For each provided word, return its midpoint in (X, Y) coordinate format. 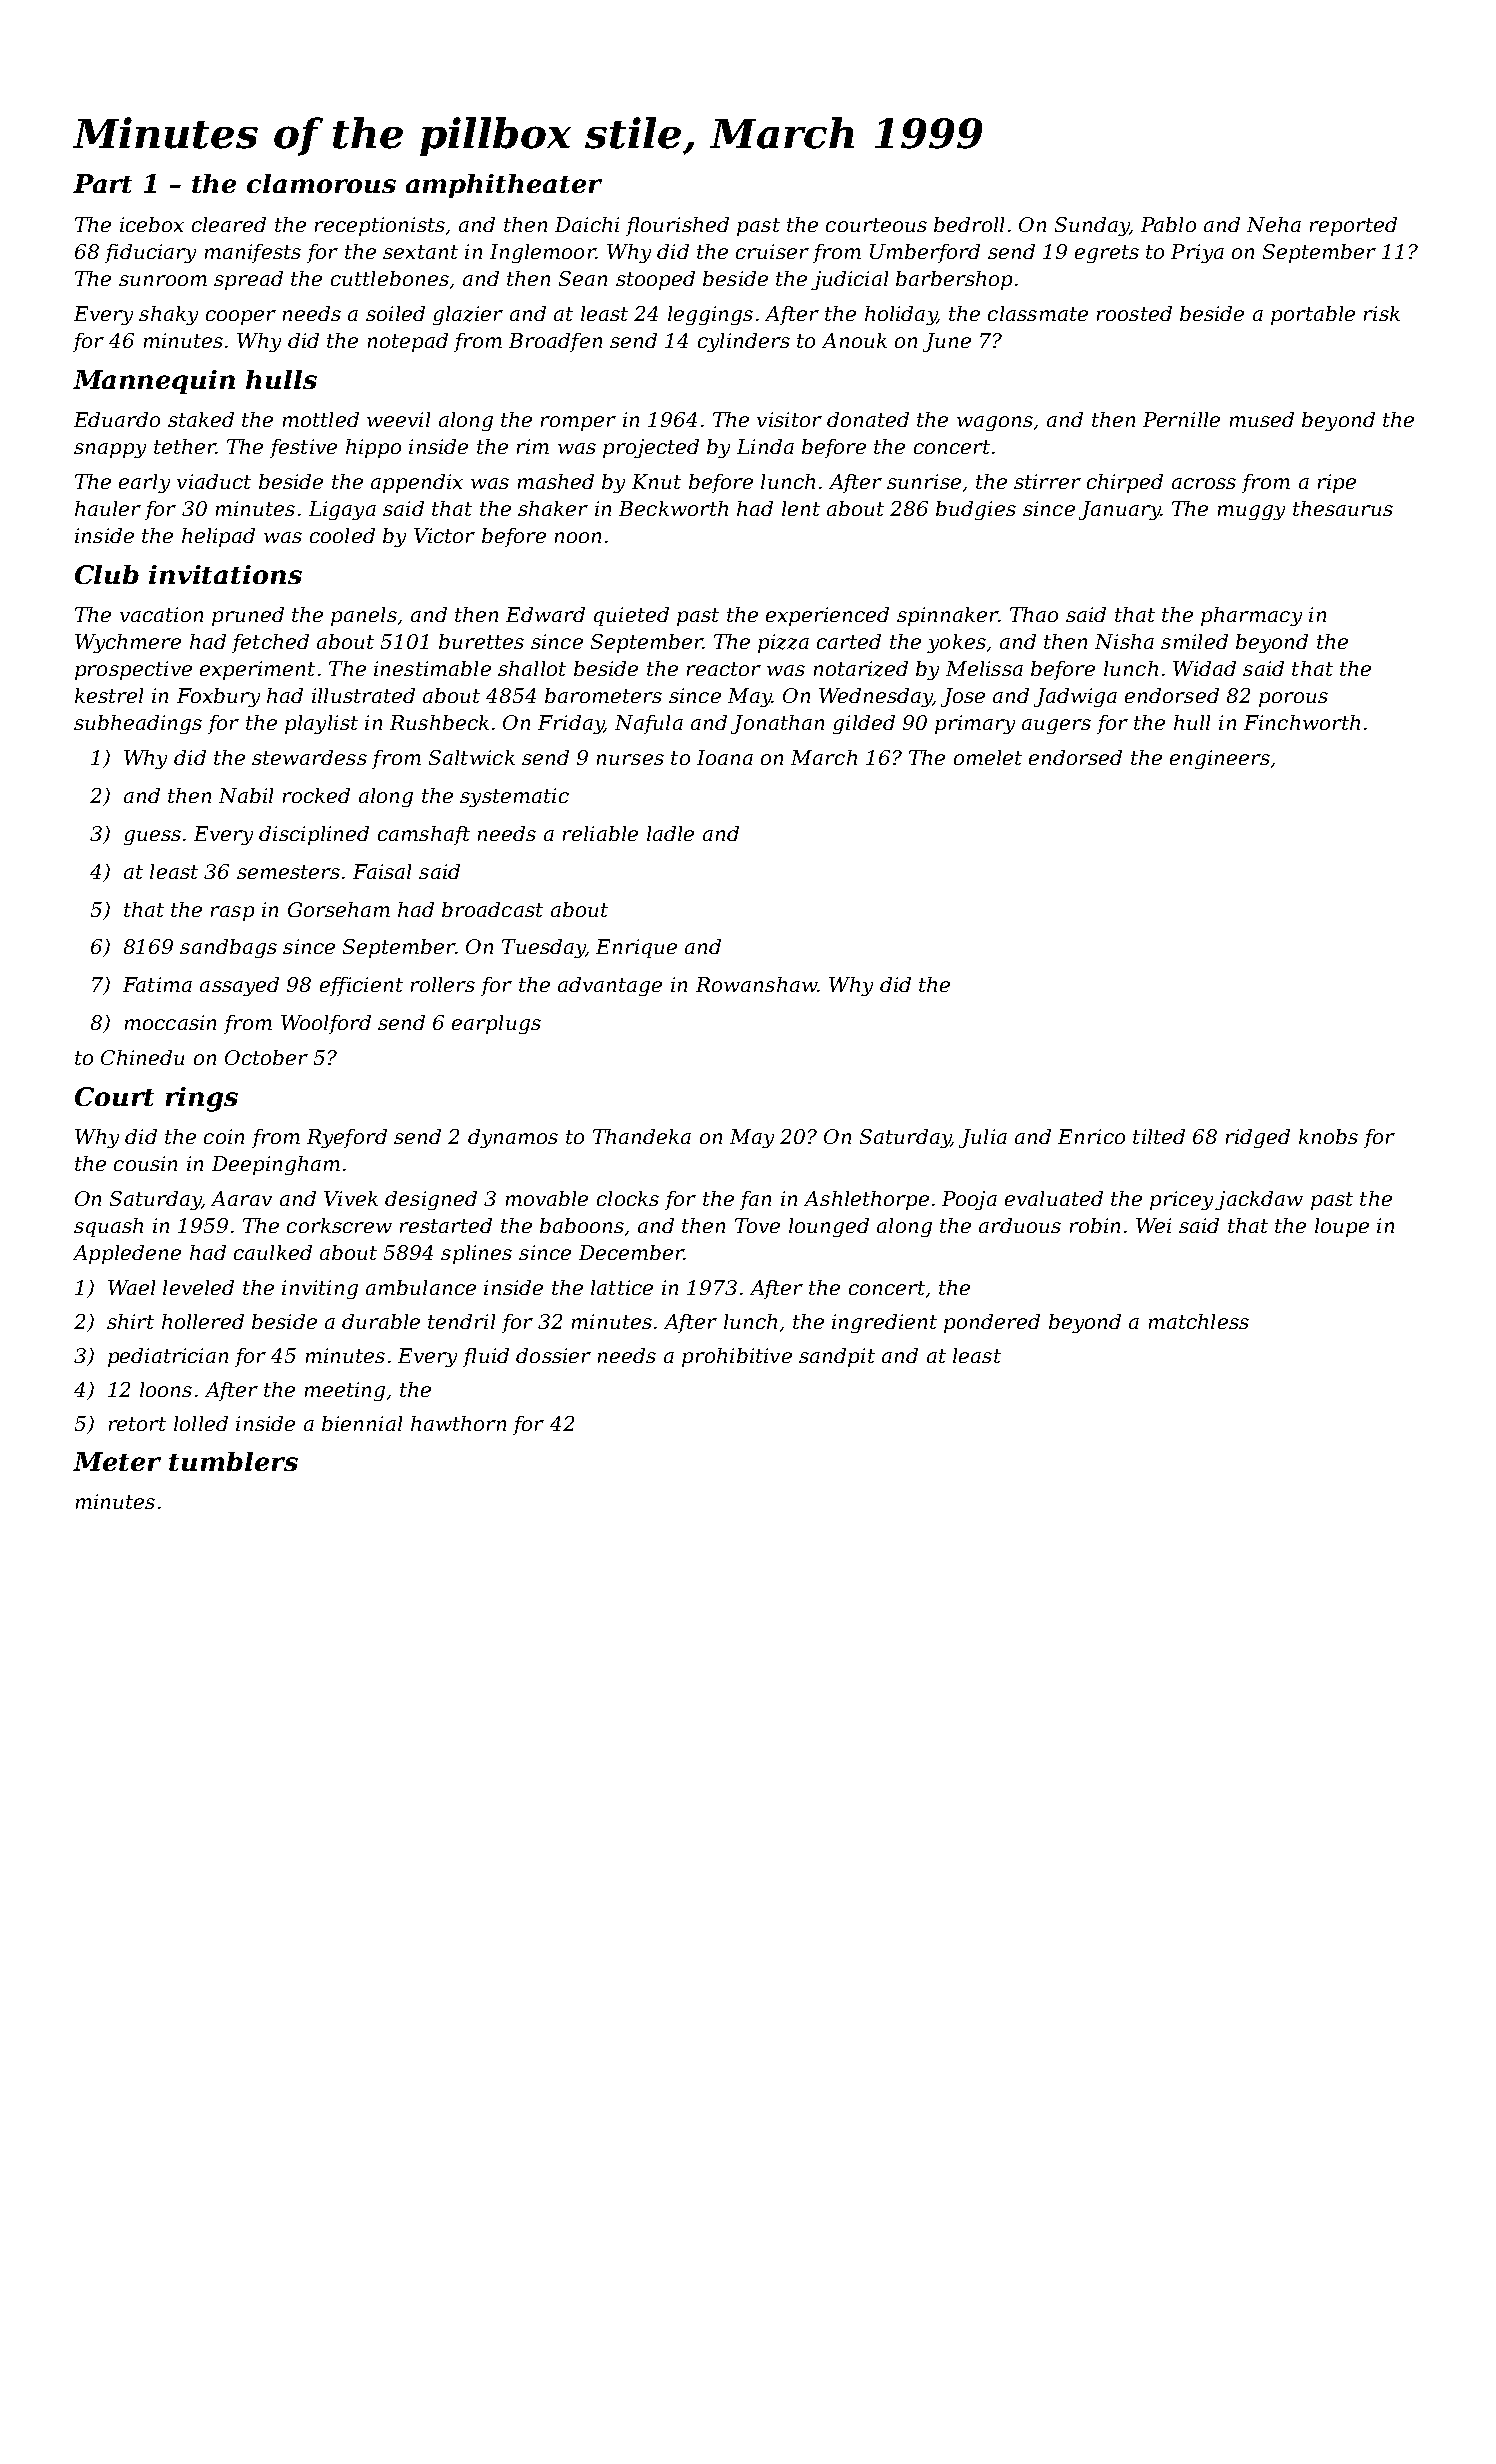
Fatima (157, 984)
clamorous (321, 183)
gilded (864, 724)
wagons (995, 423)
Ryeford (347, 1138)
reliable (600, 833)
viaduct (214, 481)
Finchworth (1302, 722)
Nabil (246, 795)
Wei (1153, 1225)
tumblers (233, 1461)
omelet (988, 757)
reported (1353, 226)
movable (547, 1198)
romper (578, 423)
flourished (677, 226)
